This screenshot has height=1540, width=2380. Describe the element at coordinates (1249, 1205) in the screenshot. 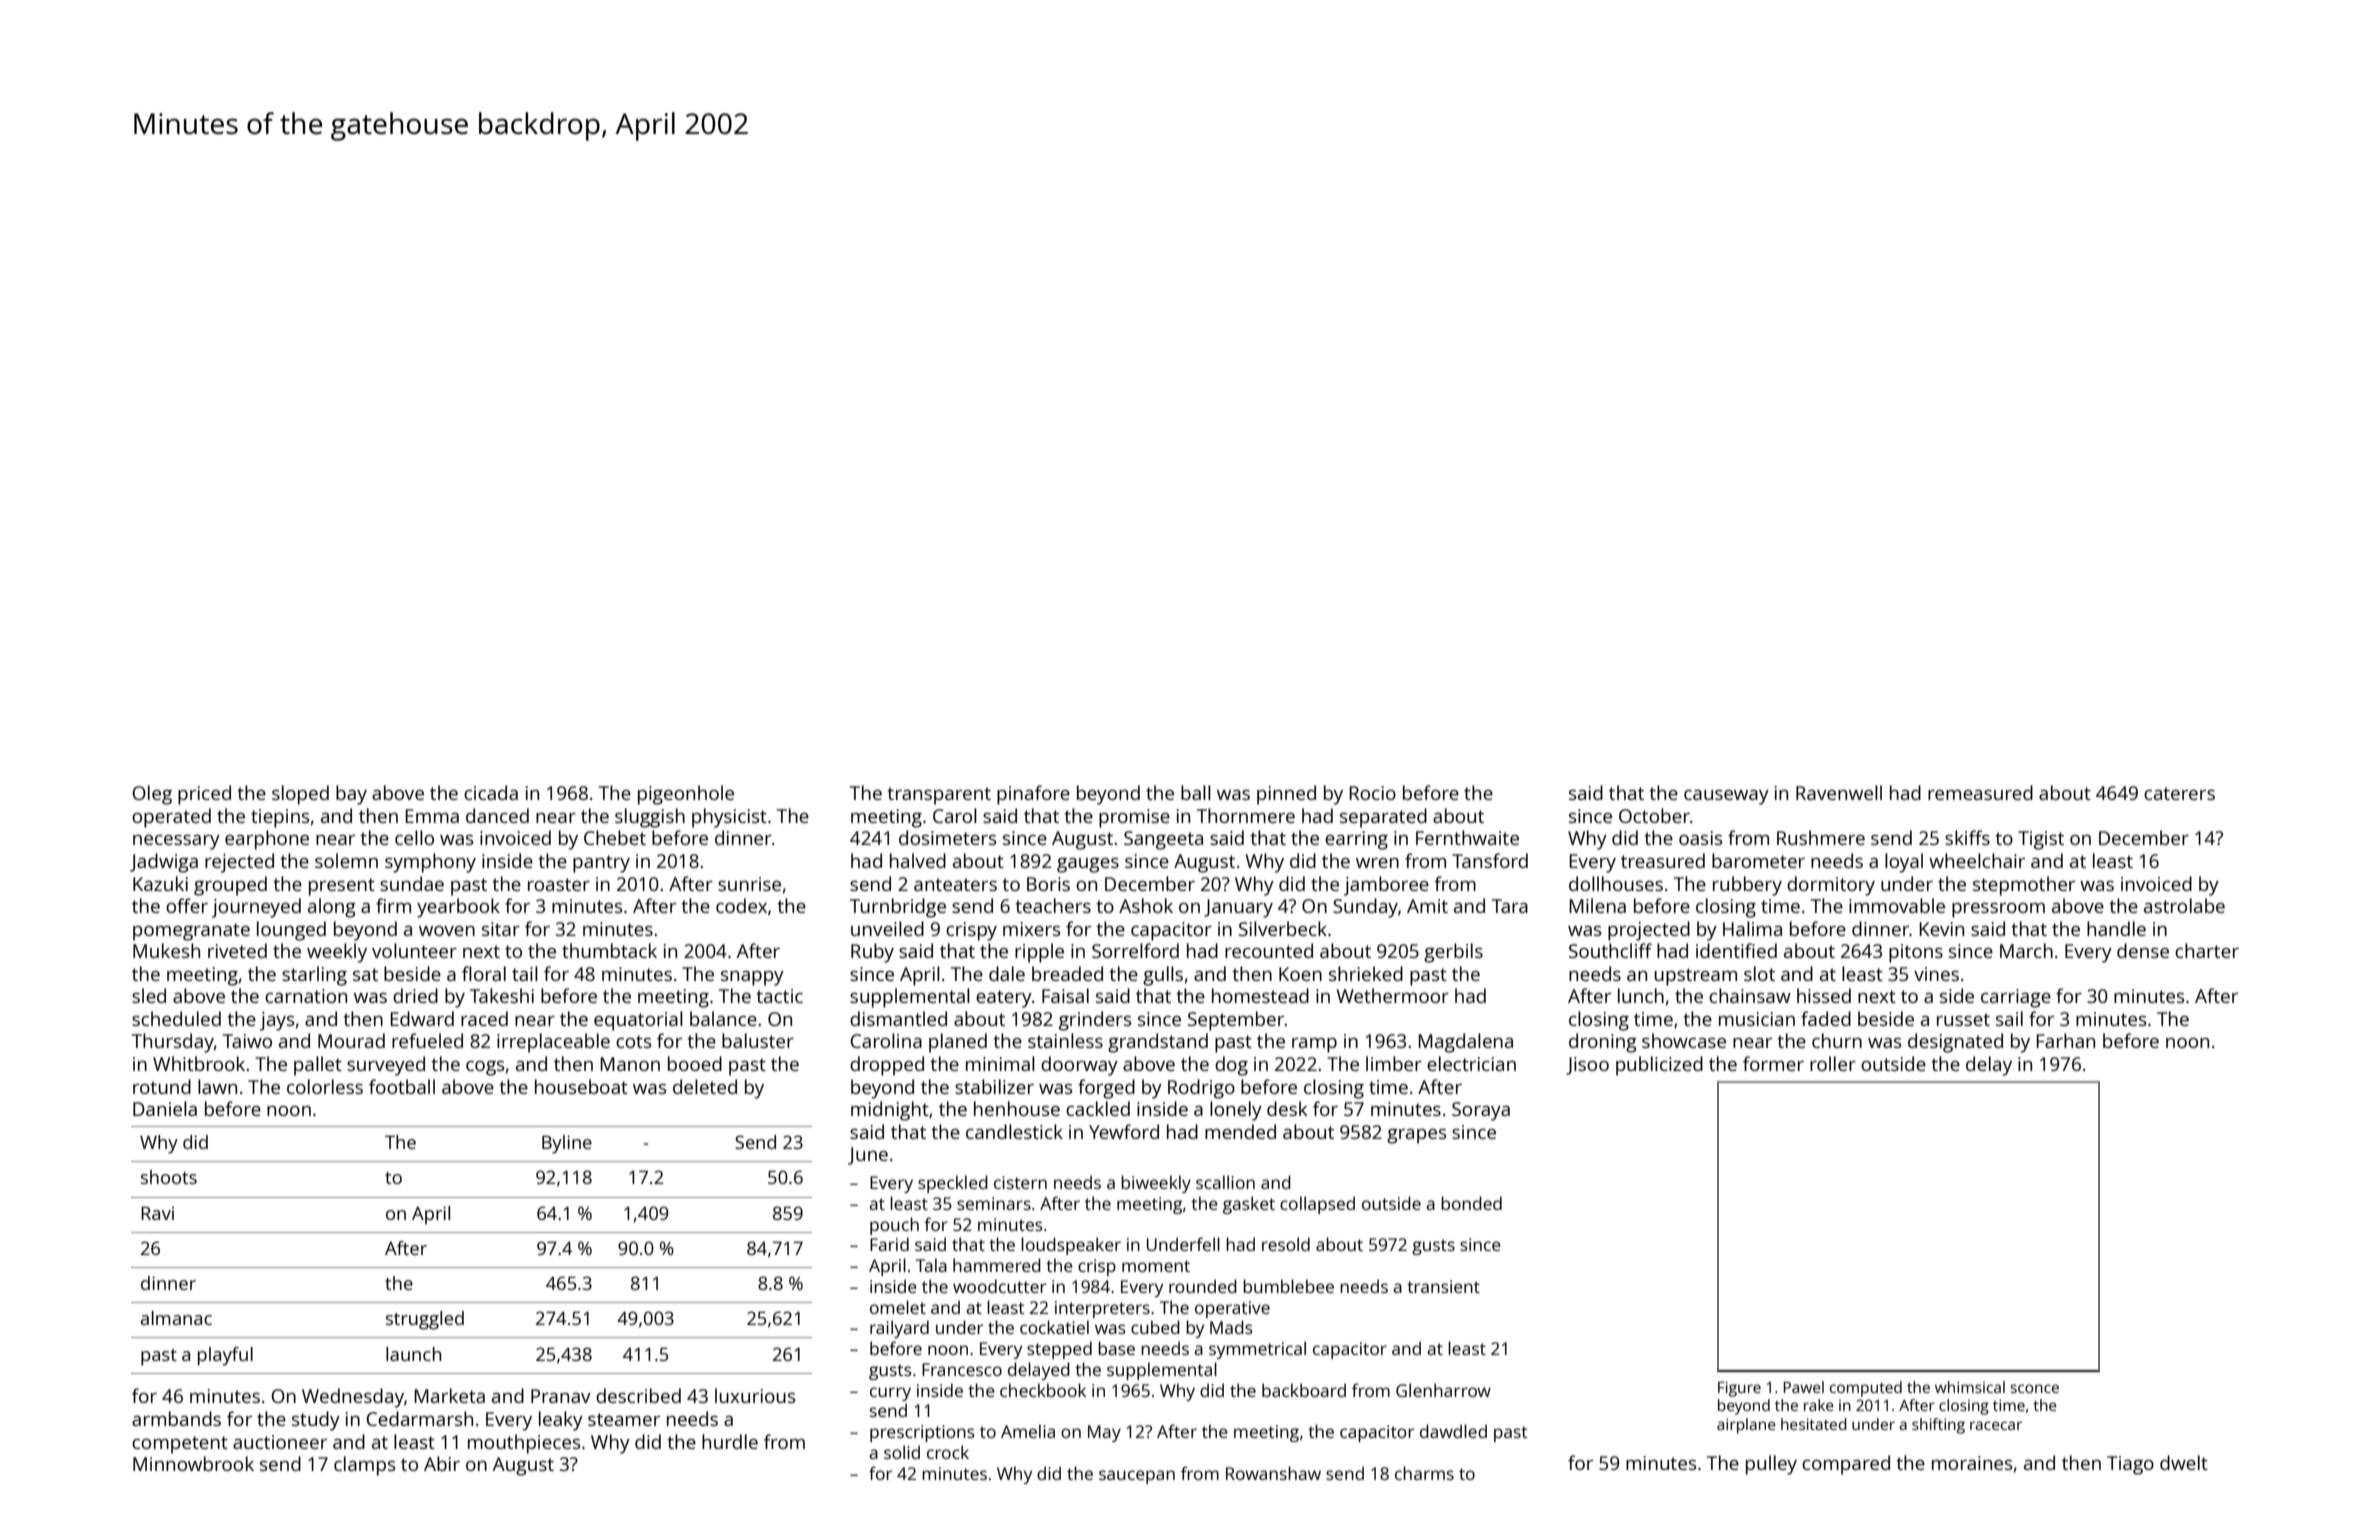

I see `gasket` at that location.
